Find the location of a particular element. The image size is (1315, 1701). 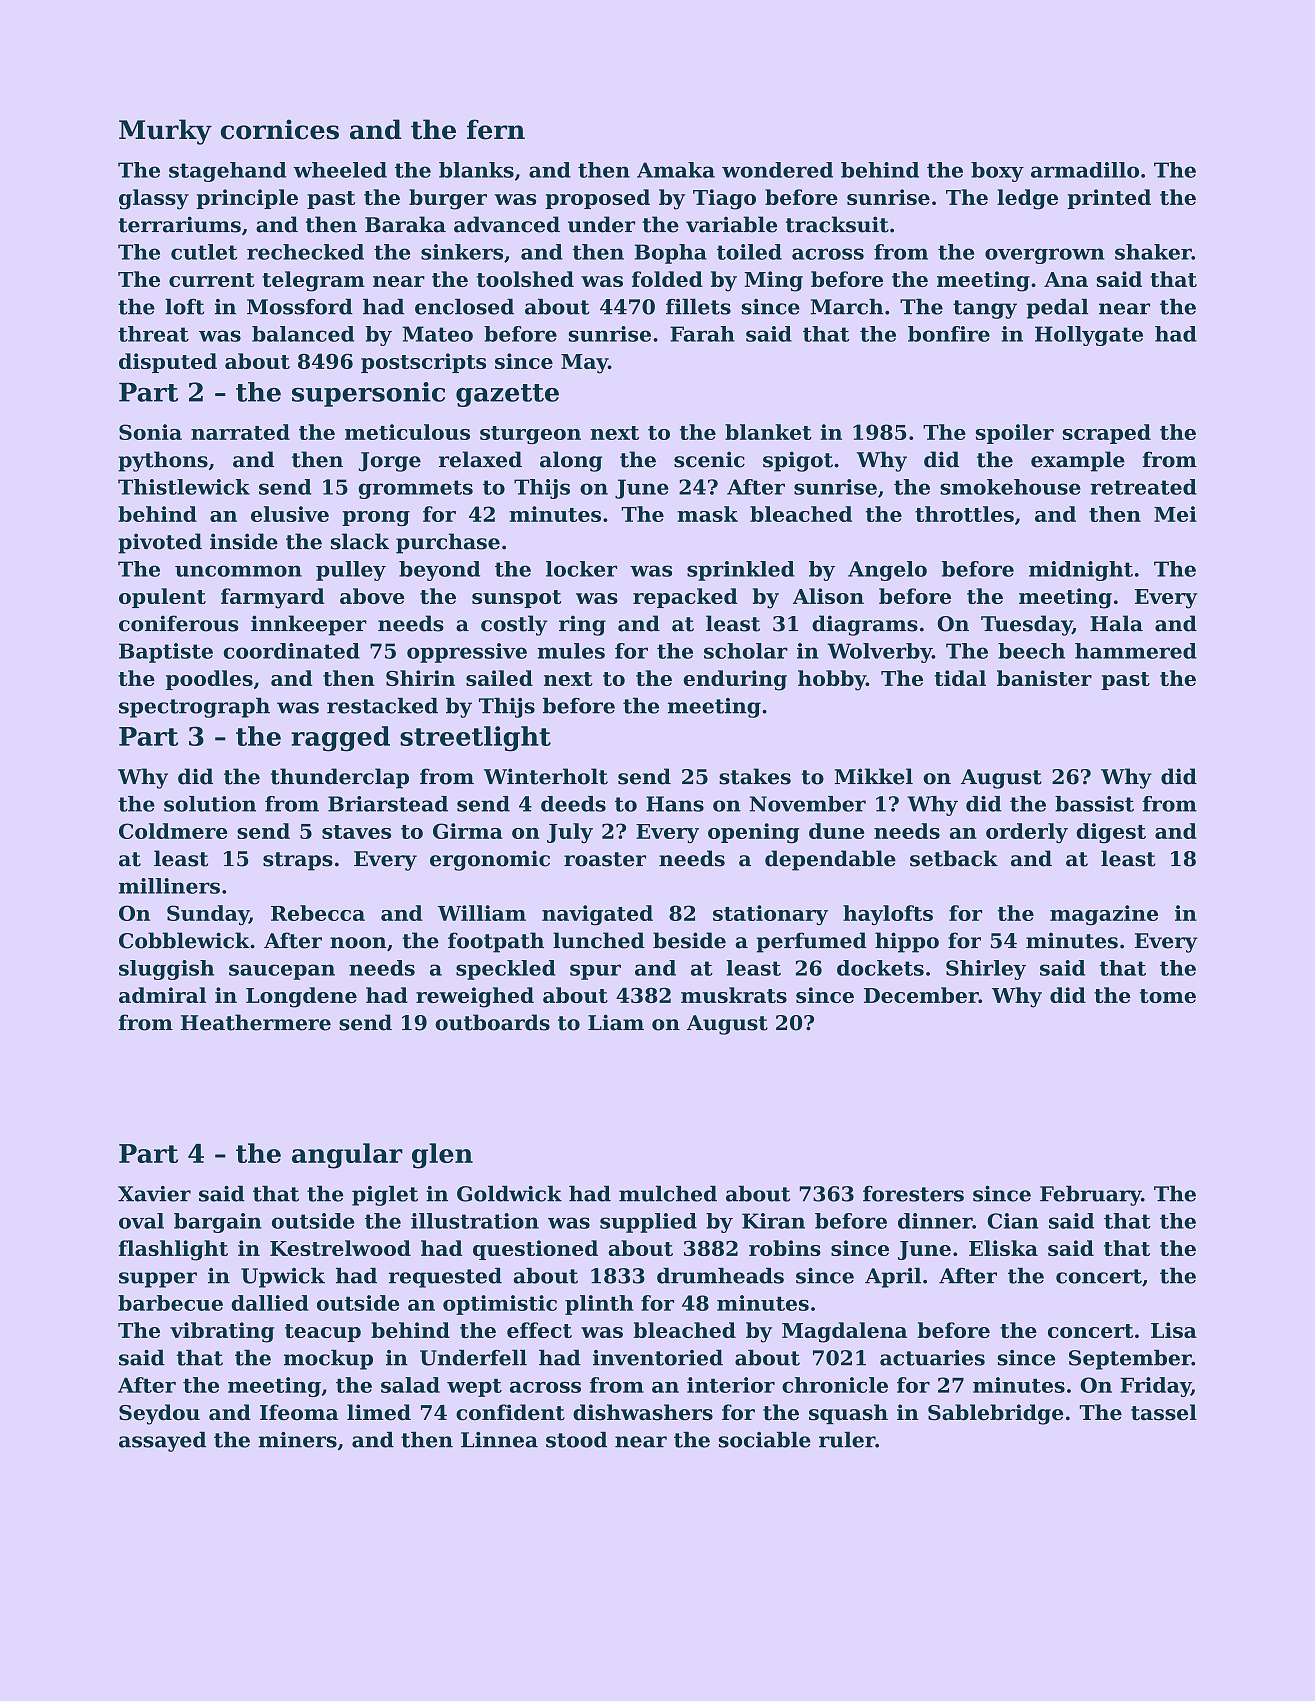

Mei is located at coordinates (1175, 514).
